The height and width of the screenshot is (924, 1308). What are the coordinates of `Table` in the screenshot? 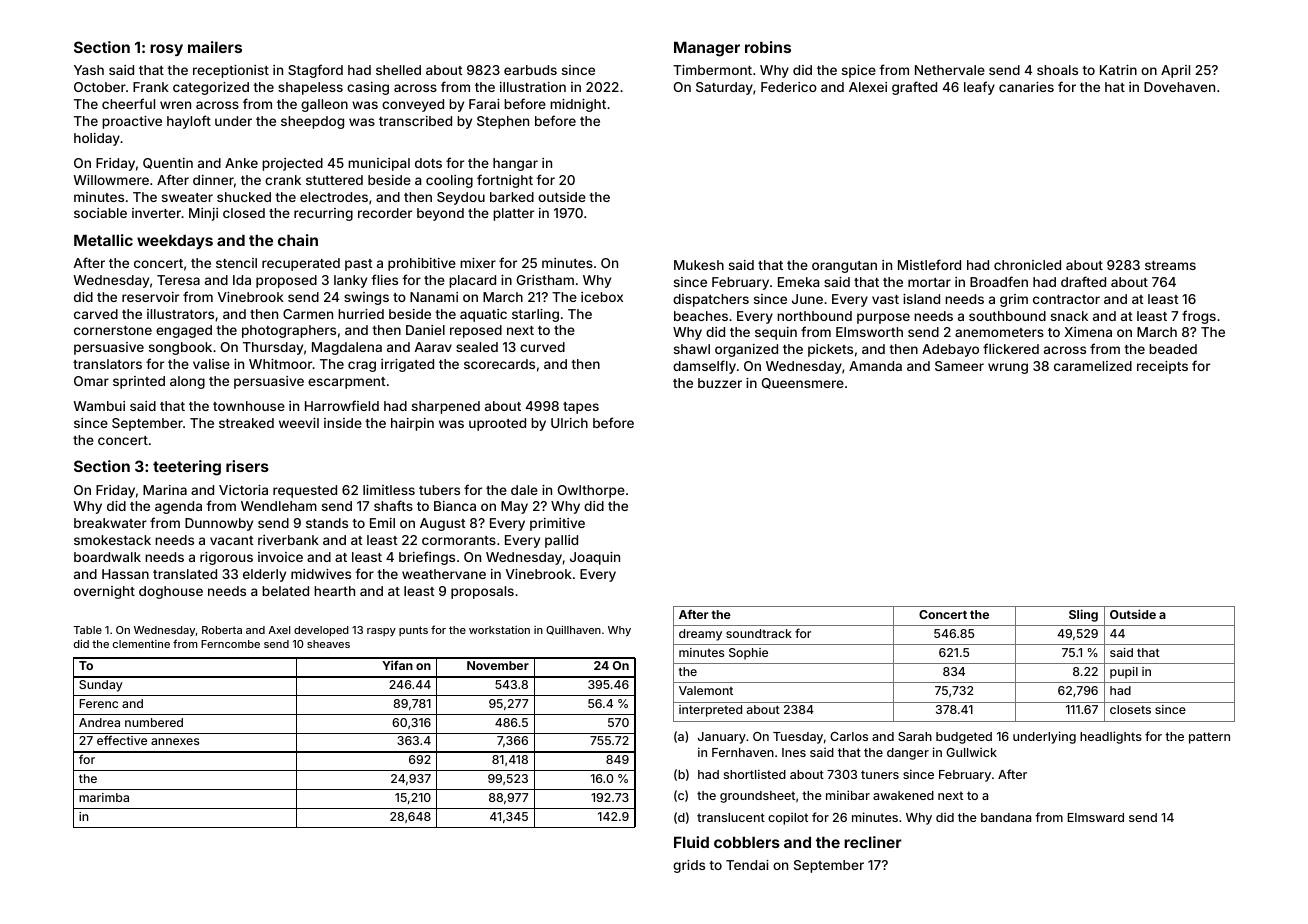 It's located at (87, 630).
